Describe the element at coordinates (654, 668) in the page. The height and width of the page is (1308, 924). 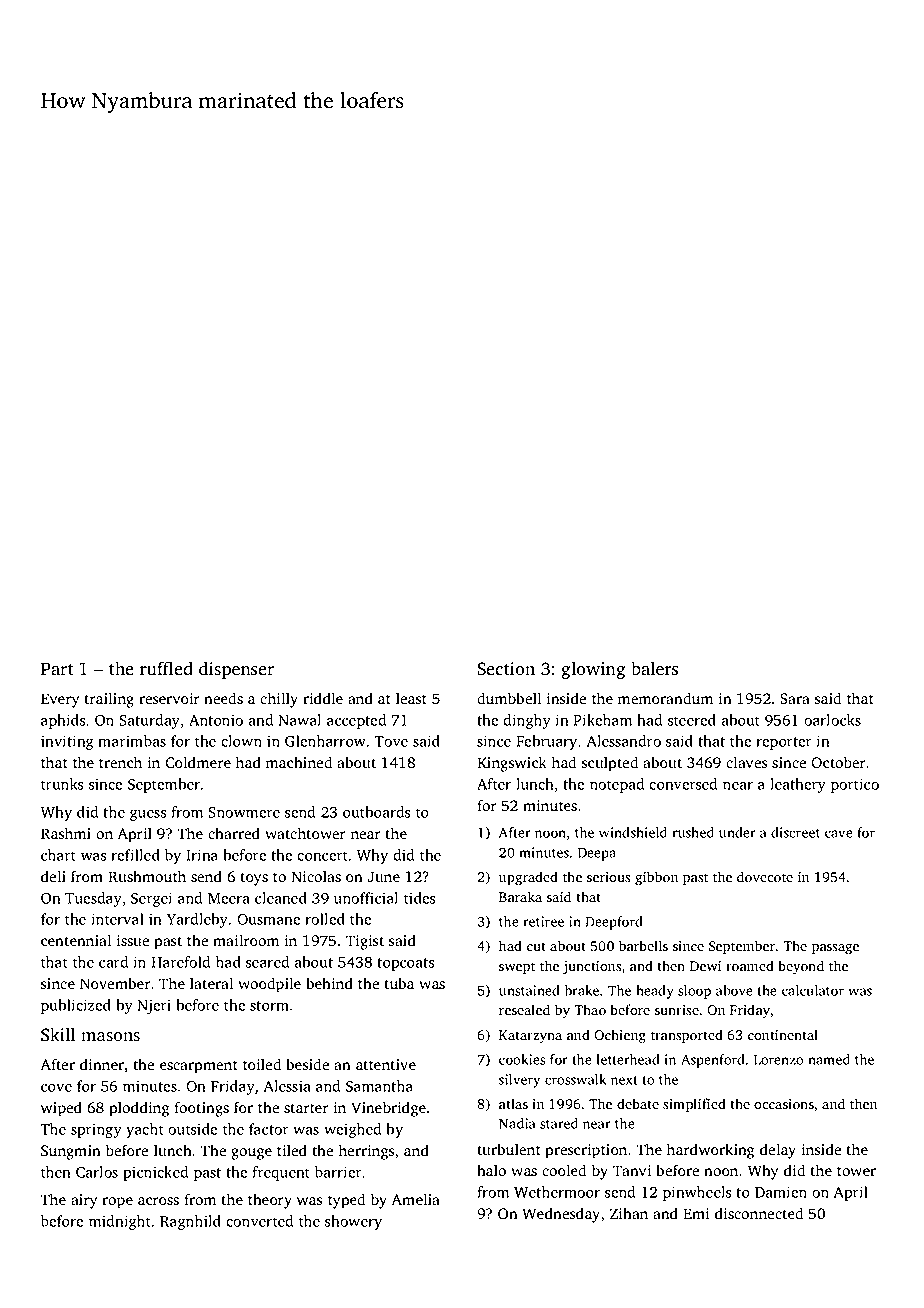
I see `balers` at that location.
